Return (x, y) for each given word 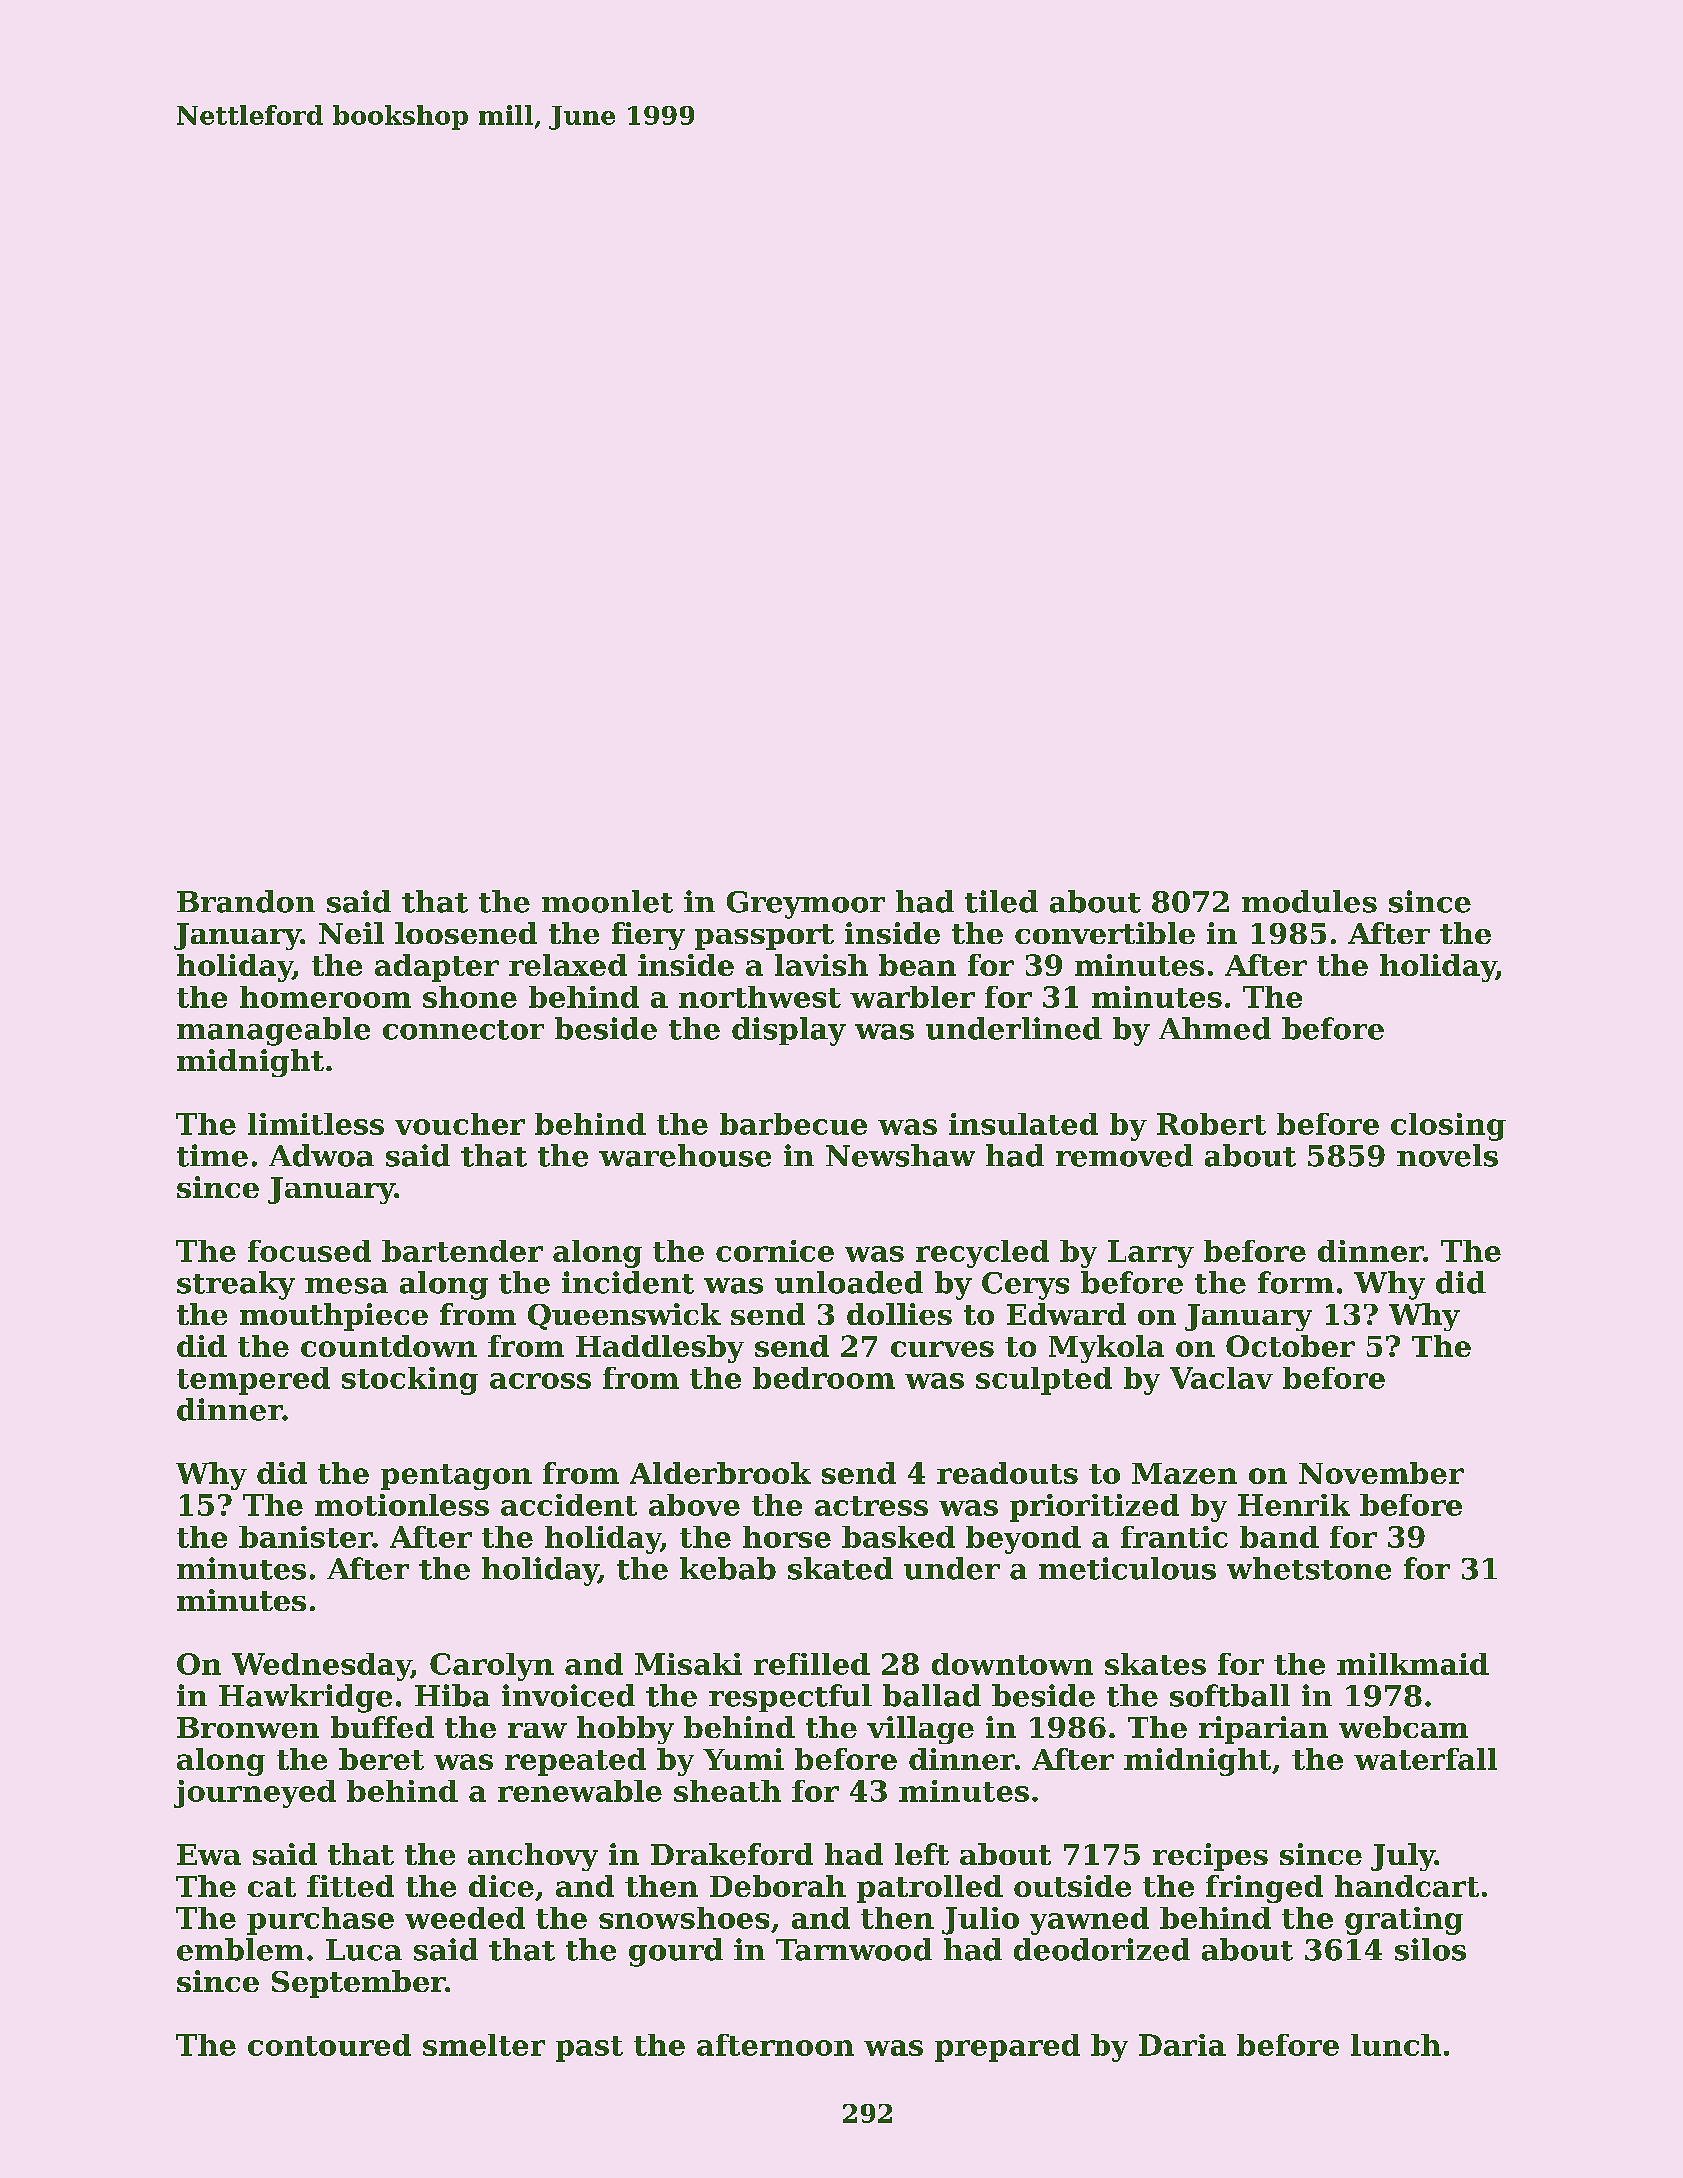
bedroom (824, 1378)
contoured (329, 2045)
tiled (1001, 901)
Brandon (246, 901)
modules (1309, 901)
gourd (676, 1952)
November (1381, 1473)
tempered (253, 1381)
